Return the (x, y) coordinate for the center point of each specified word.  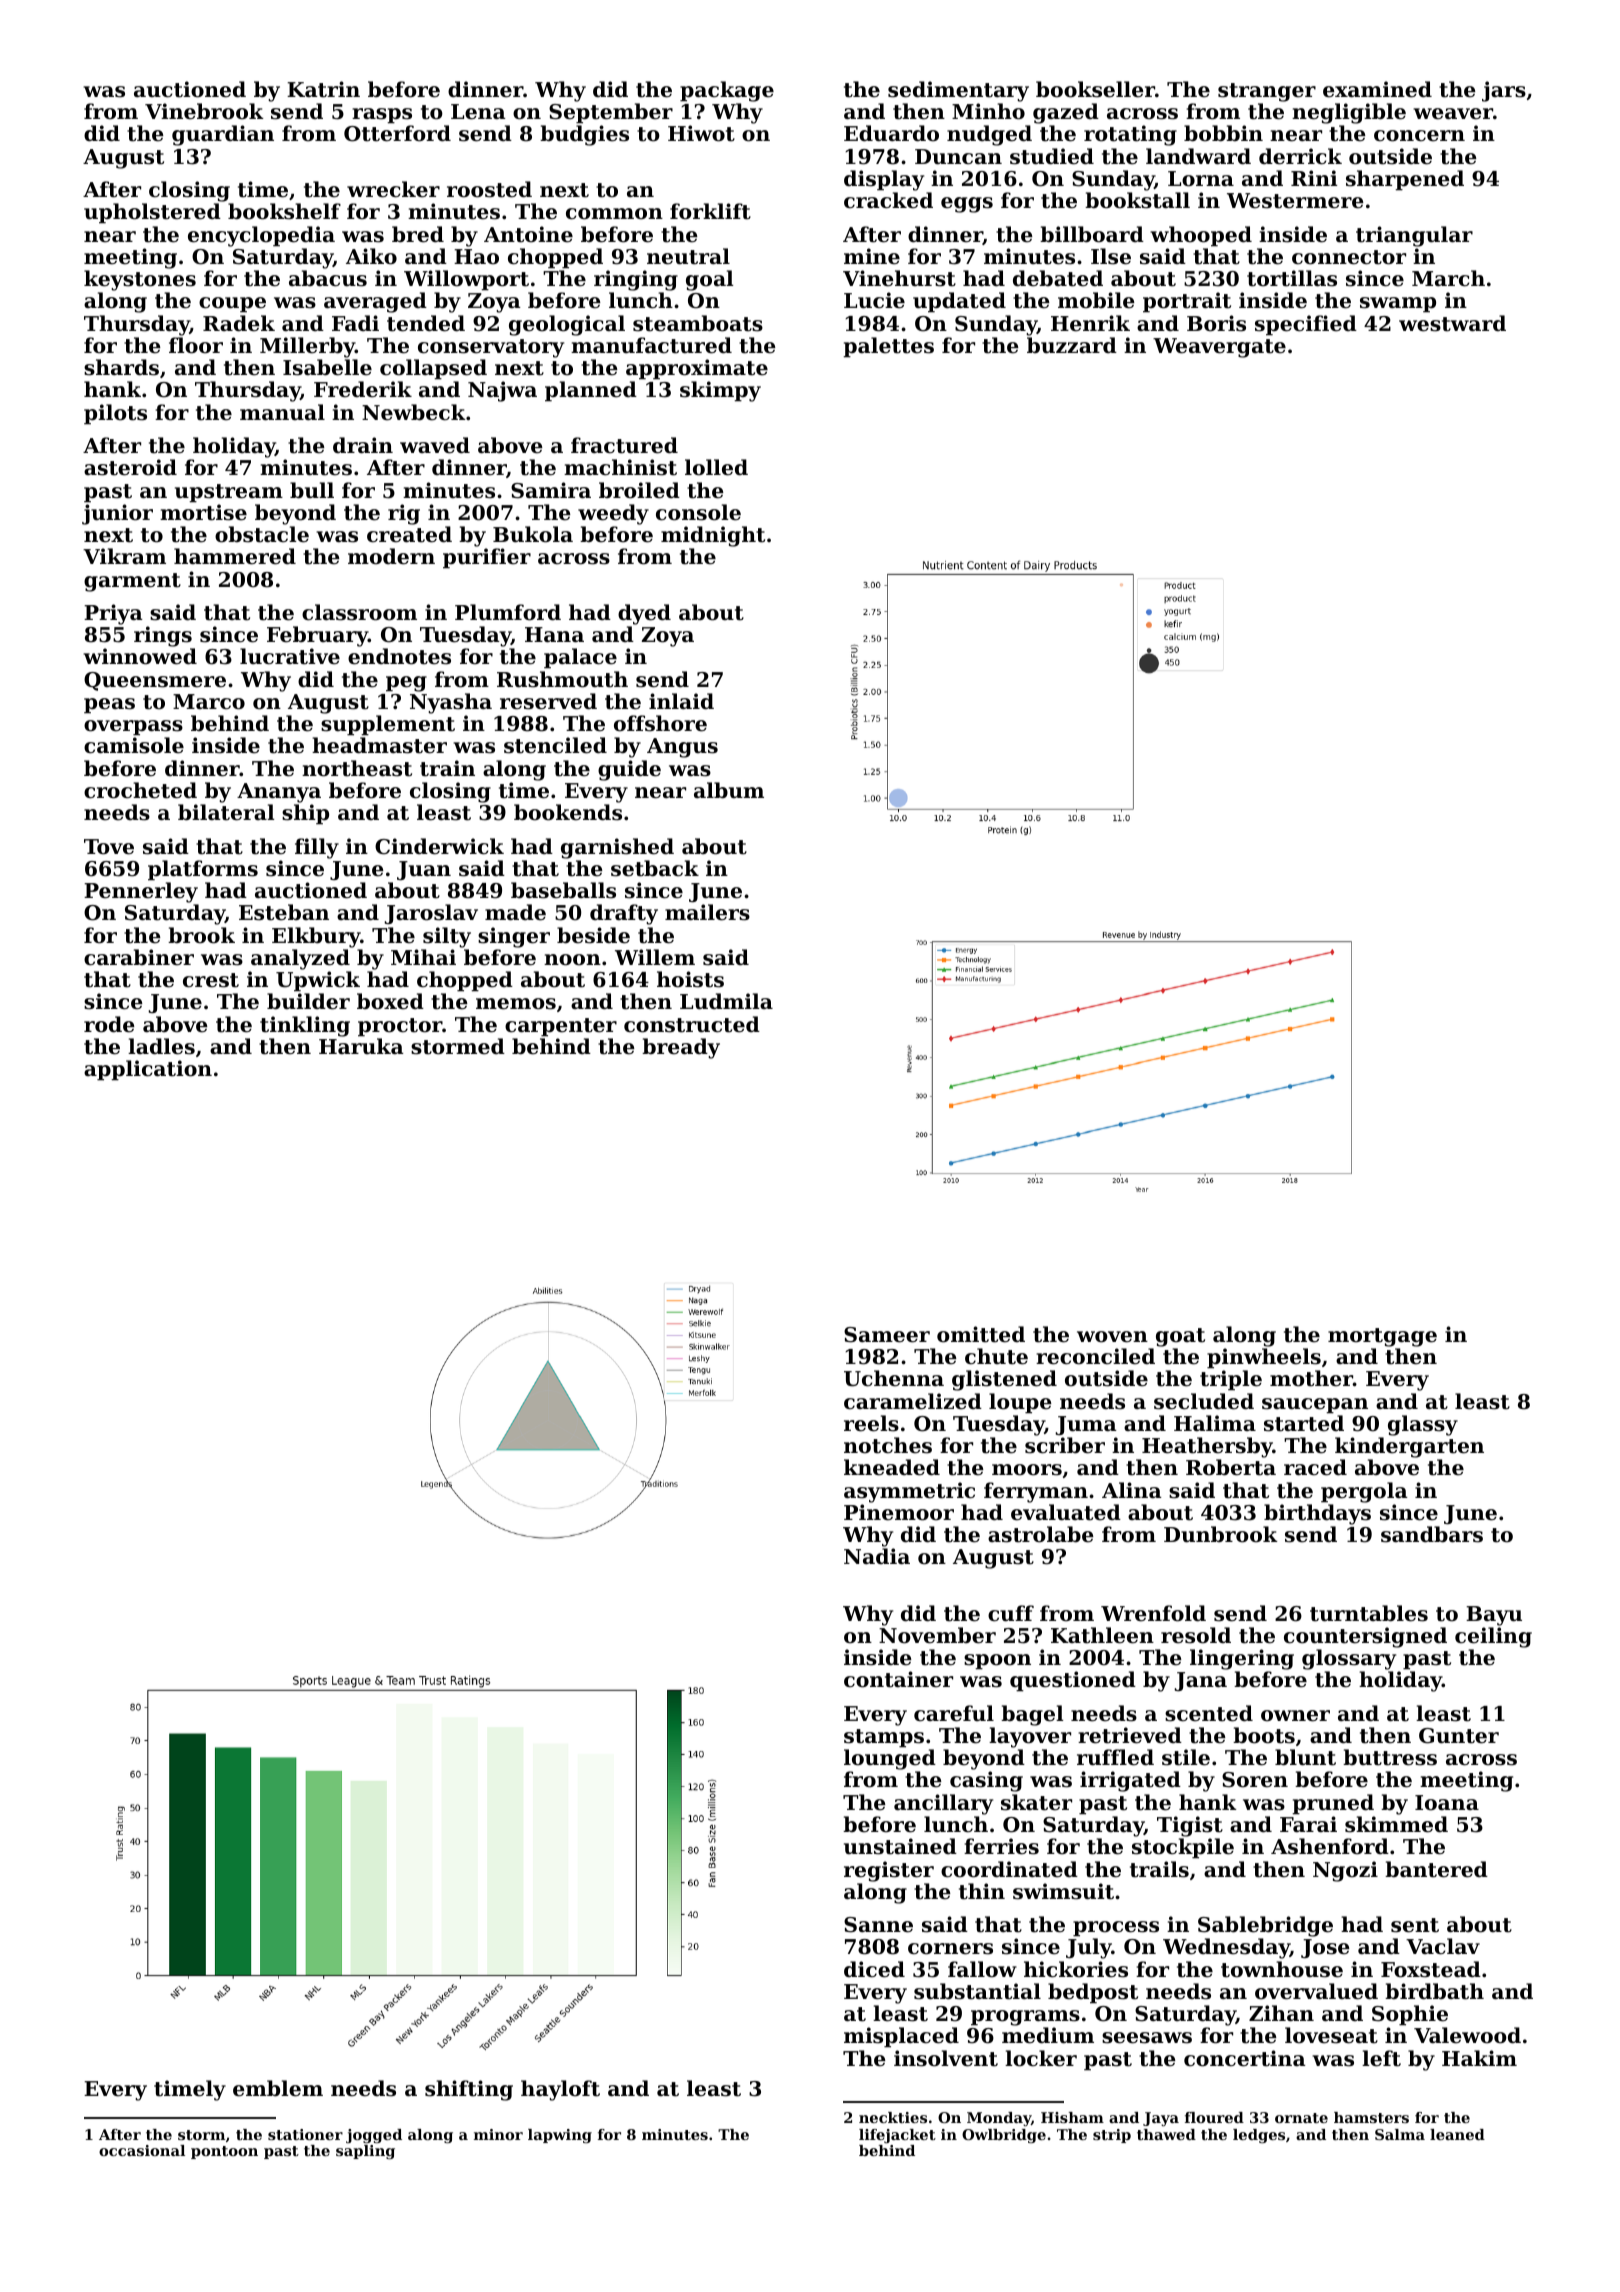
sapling (365, 2152)
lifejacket (897, 2136)
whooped (1201, 236)
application (148, 1070)
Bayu (1494, 1616)
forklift (710, 211)
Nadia (877, 1556)
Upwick (318, 981)
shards (121, 367)
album (729, 790)
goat (1180, 1337)
